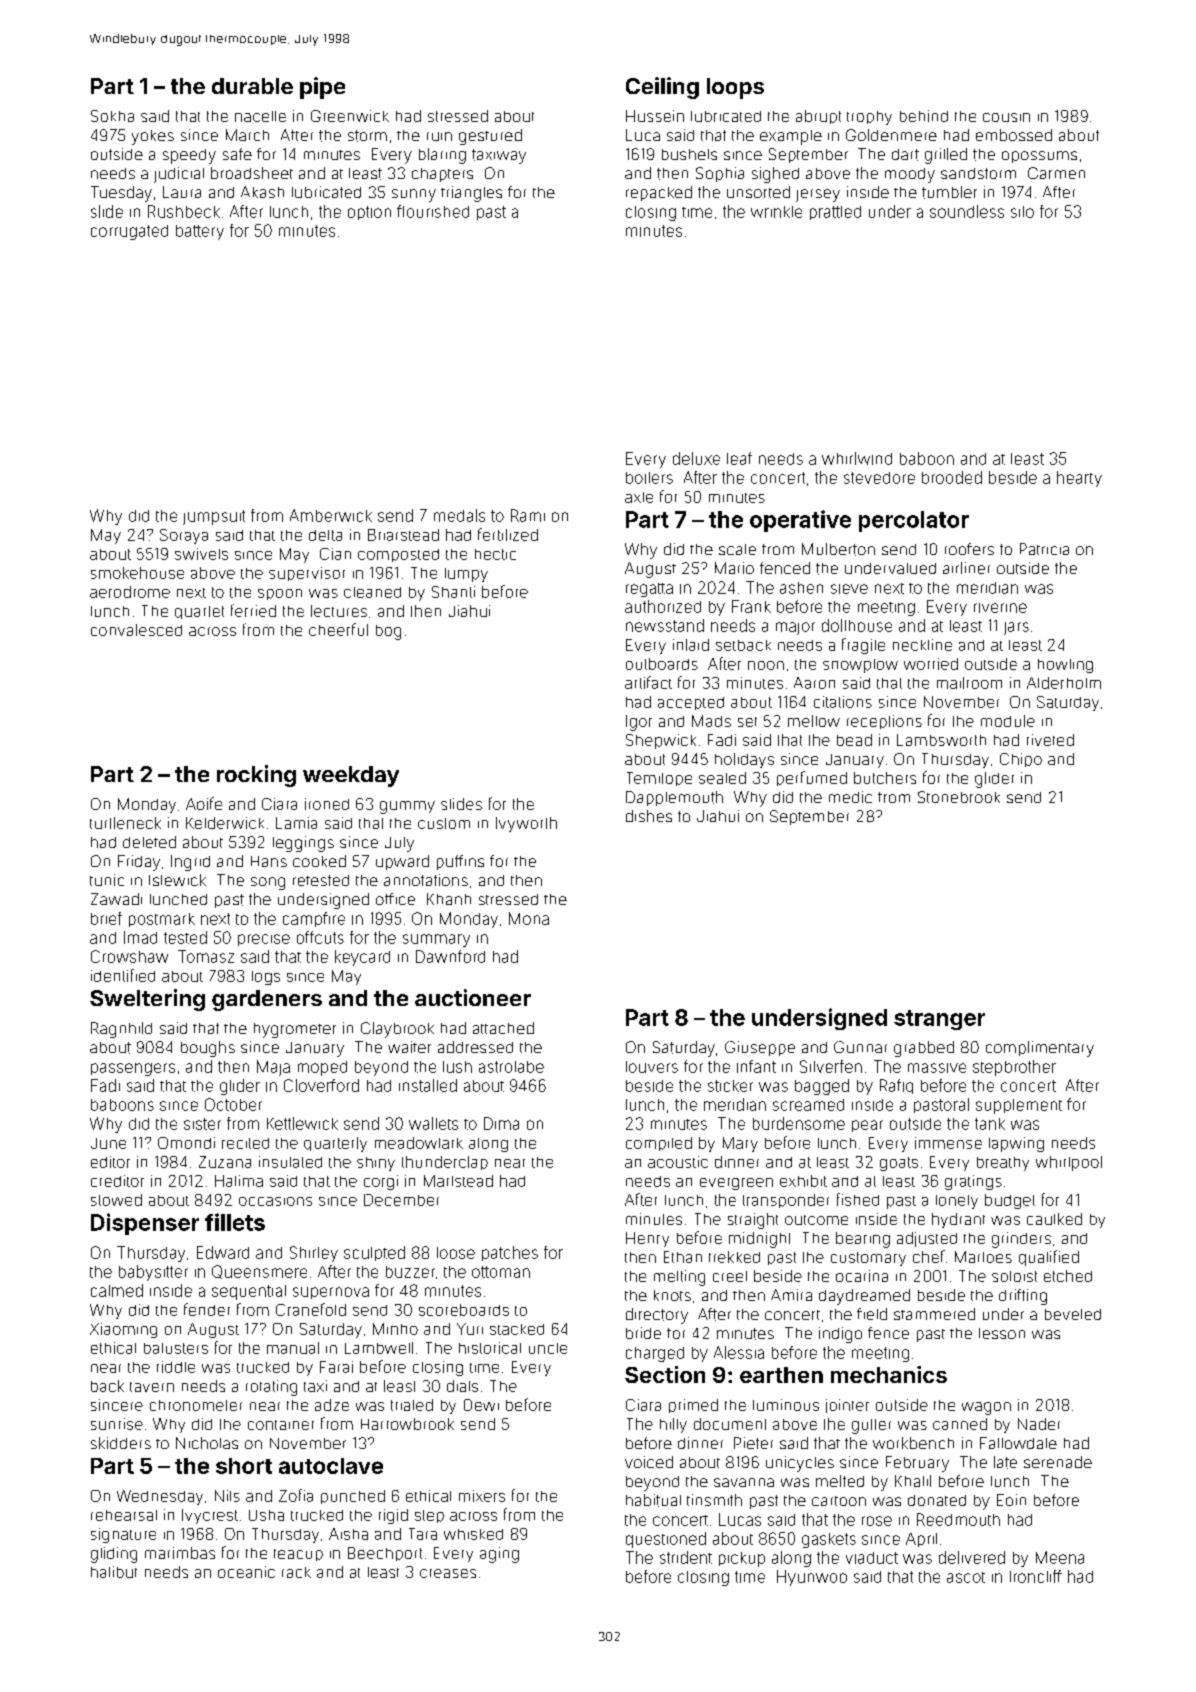 Image resolution: width=1196 pixels, height=1692 pixels. I want to click on smokehouse, so click(137, 573).
